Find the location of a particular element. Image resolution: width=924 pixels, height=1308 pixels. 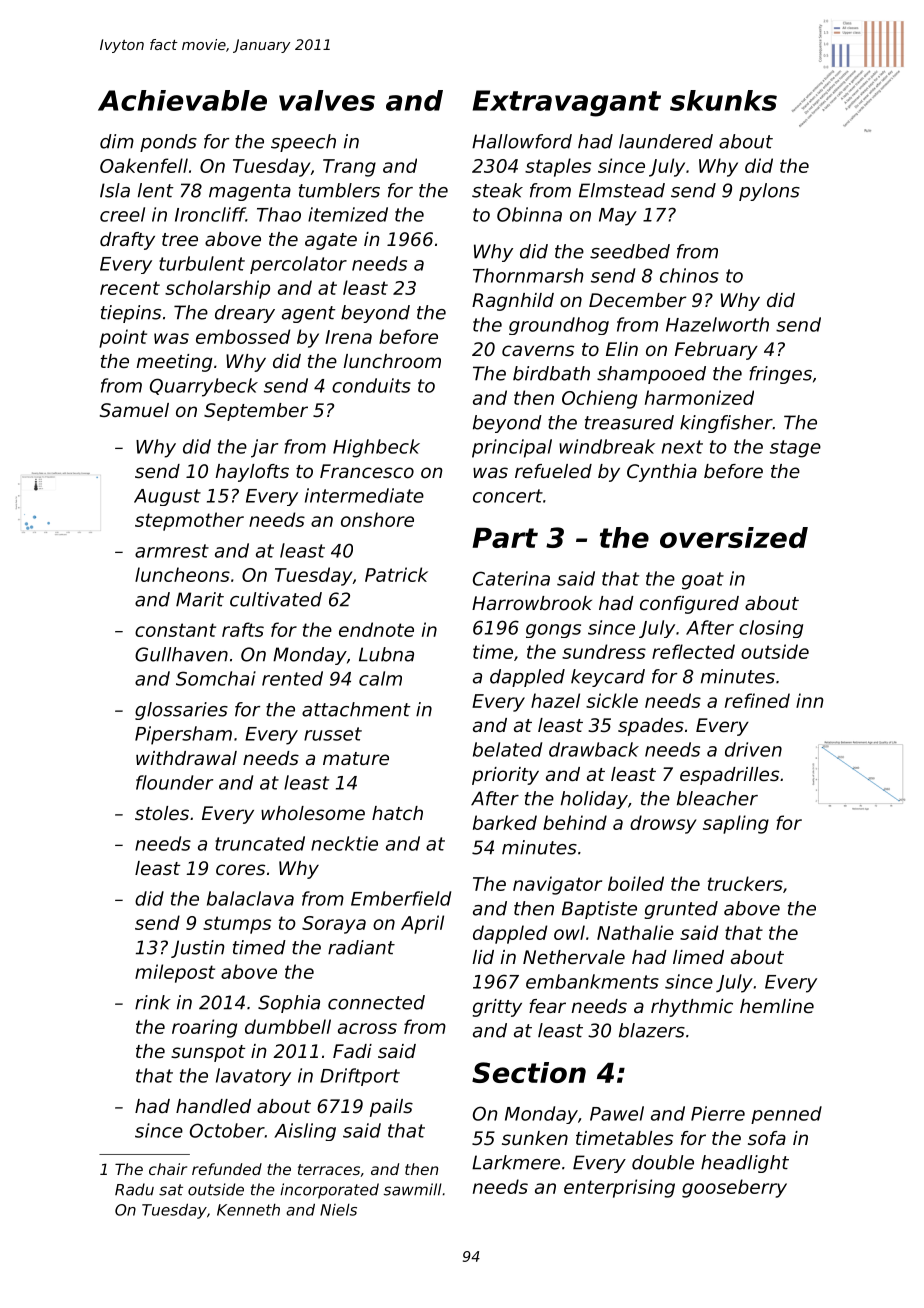

sunken is located at coordinates (535, 1138).
